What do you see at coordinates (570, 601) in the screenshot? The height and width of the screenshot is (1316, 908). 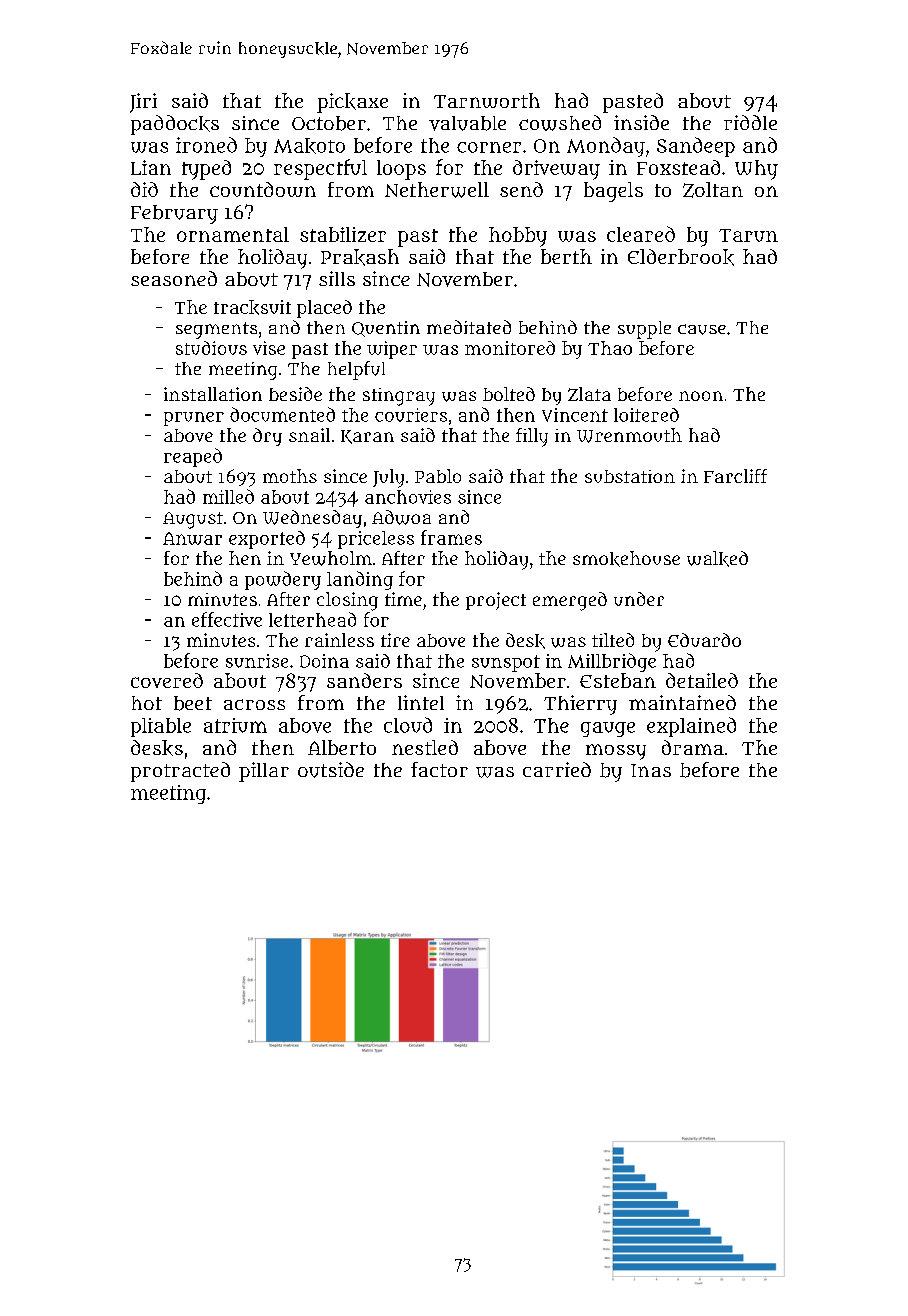 I see `emerged` at bounding box center [570, 601].
